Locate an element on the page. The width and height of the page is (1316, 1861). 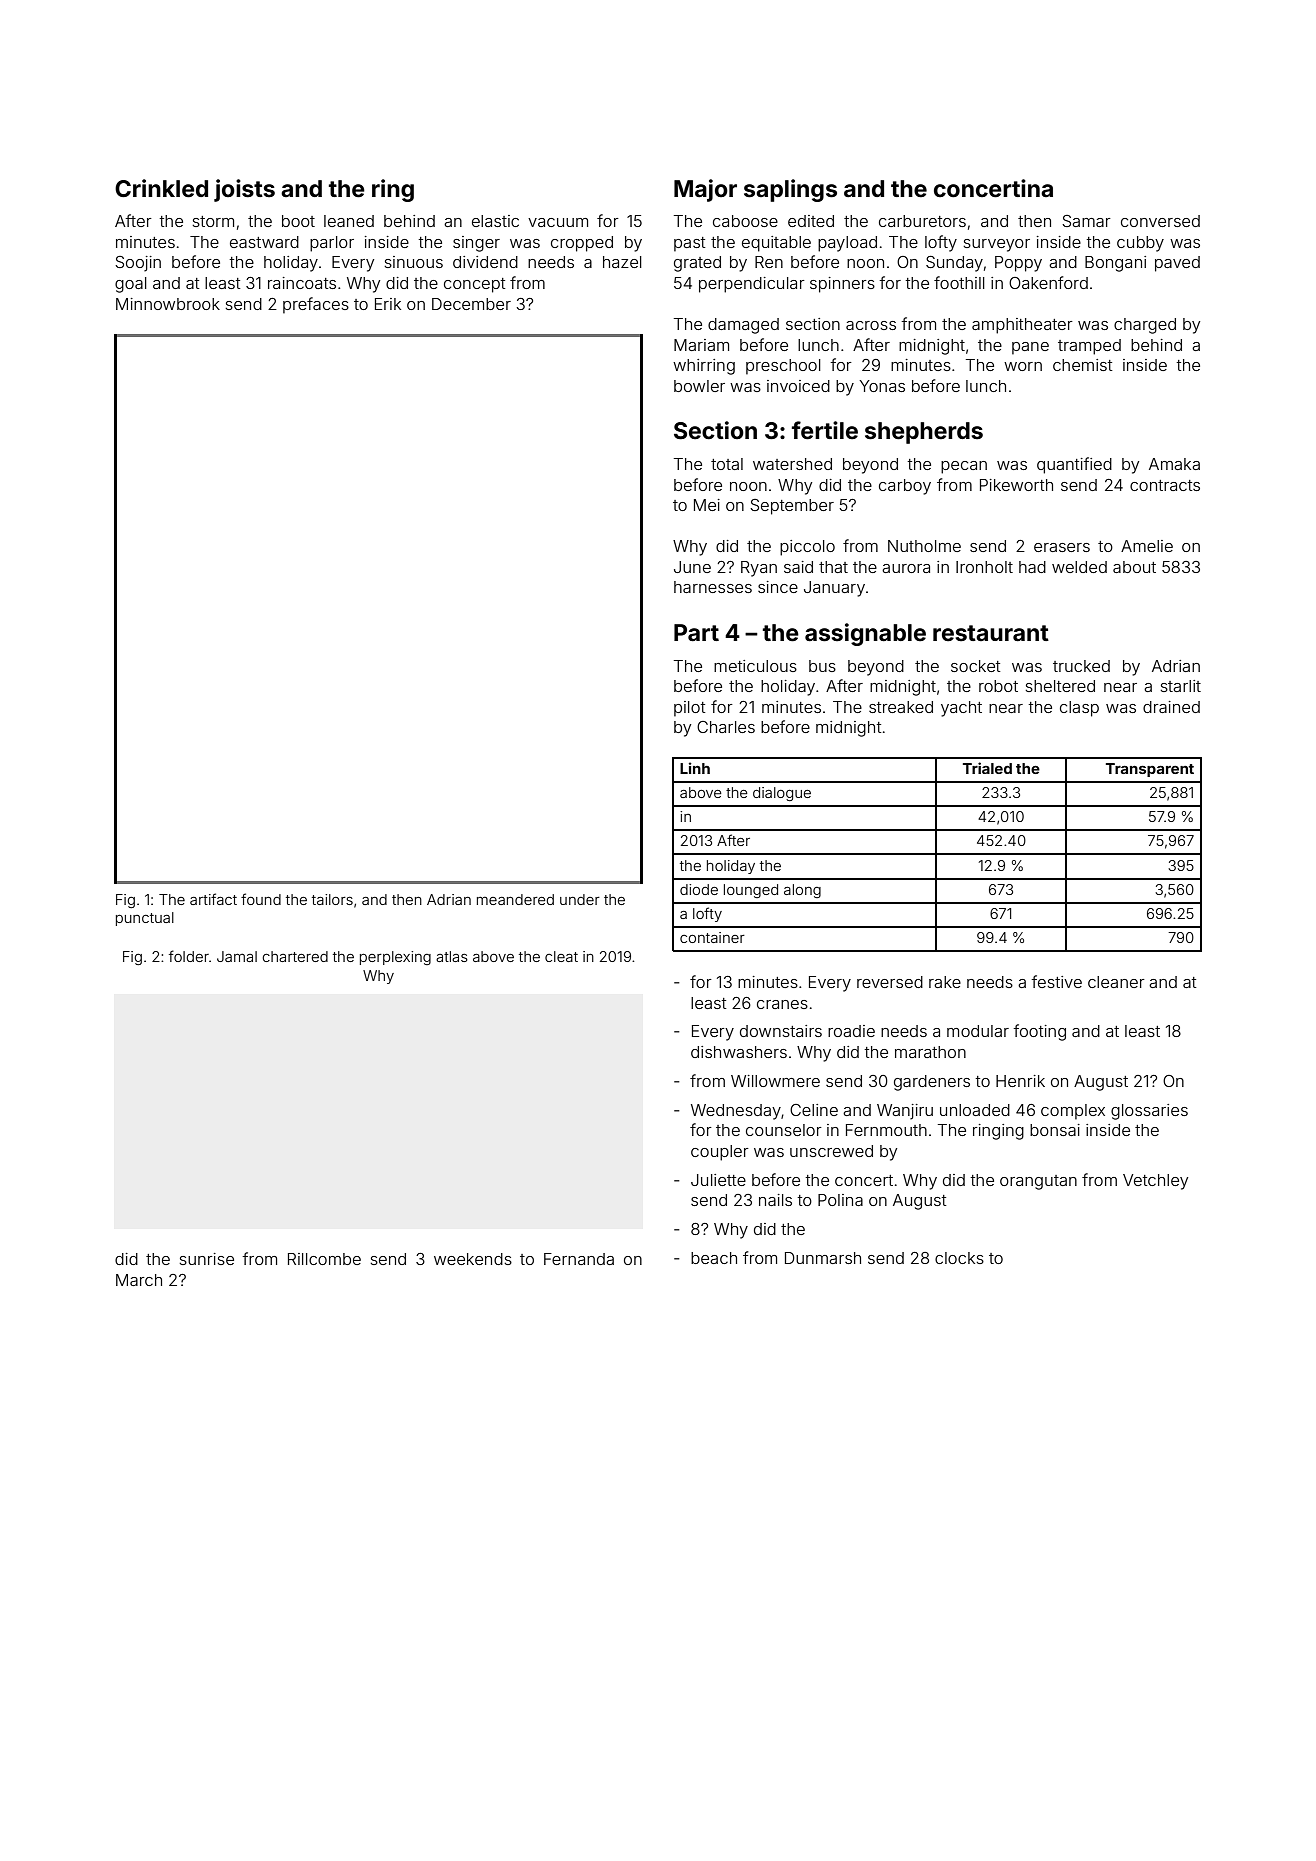
Ironholt is located at coordinates (984, 567).
